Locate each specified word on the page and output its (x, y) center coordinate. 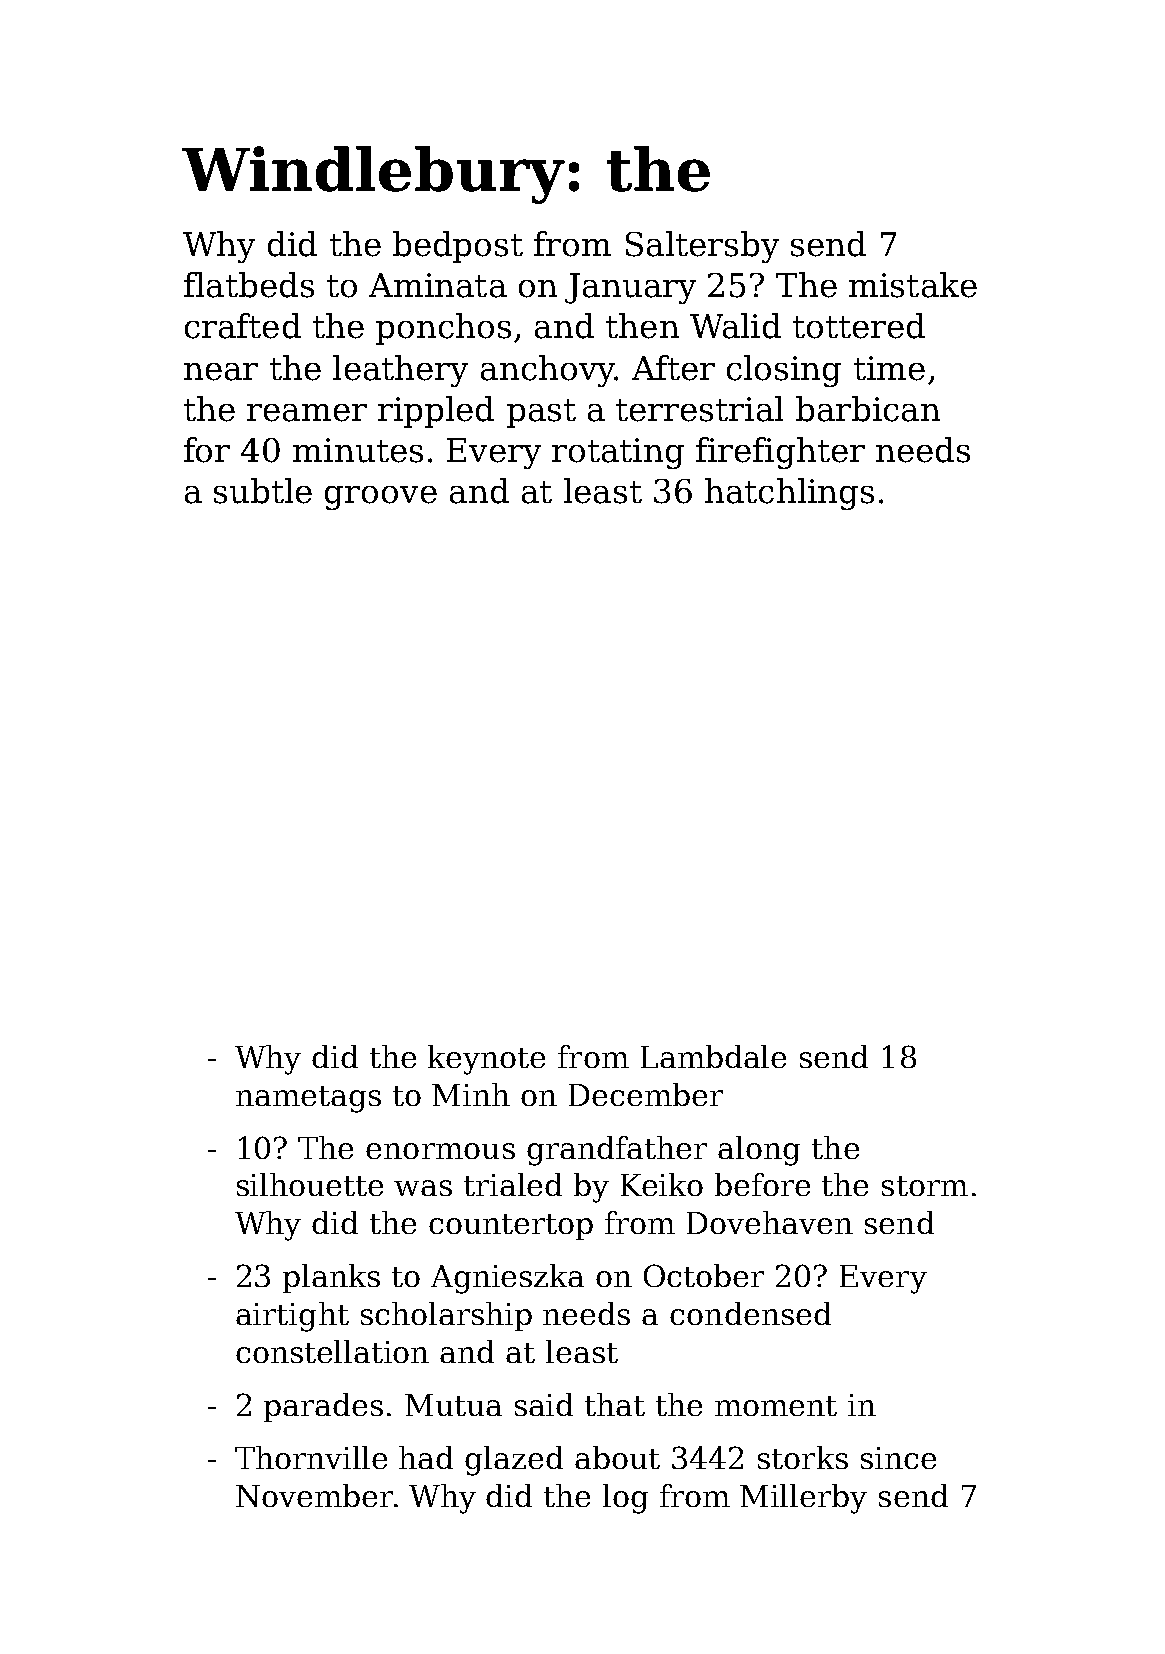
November (314, 1495)
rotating (618, 453)
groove (381, 498)
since (898, 1458)
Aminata (438, 285)
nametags (308, 1099)
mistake (913, 285)
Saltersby (702, 247)
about (617, 1457)
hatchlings (789, 494)
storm (925, 1186)
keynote (486, 1060)
